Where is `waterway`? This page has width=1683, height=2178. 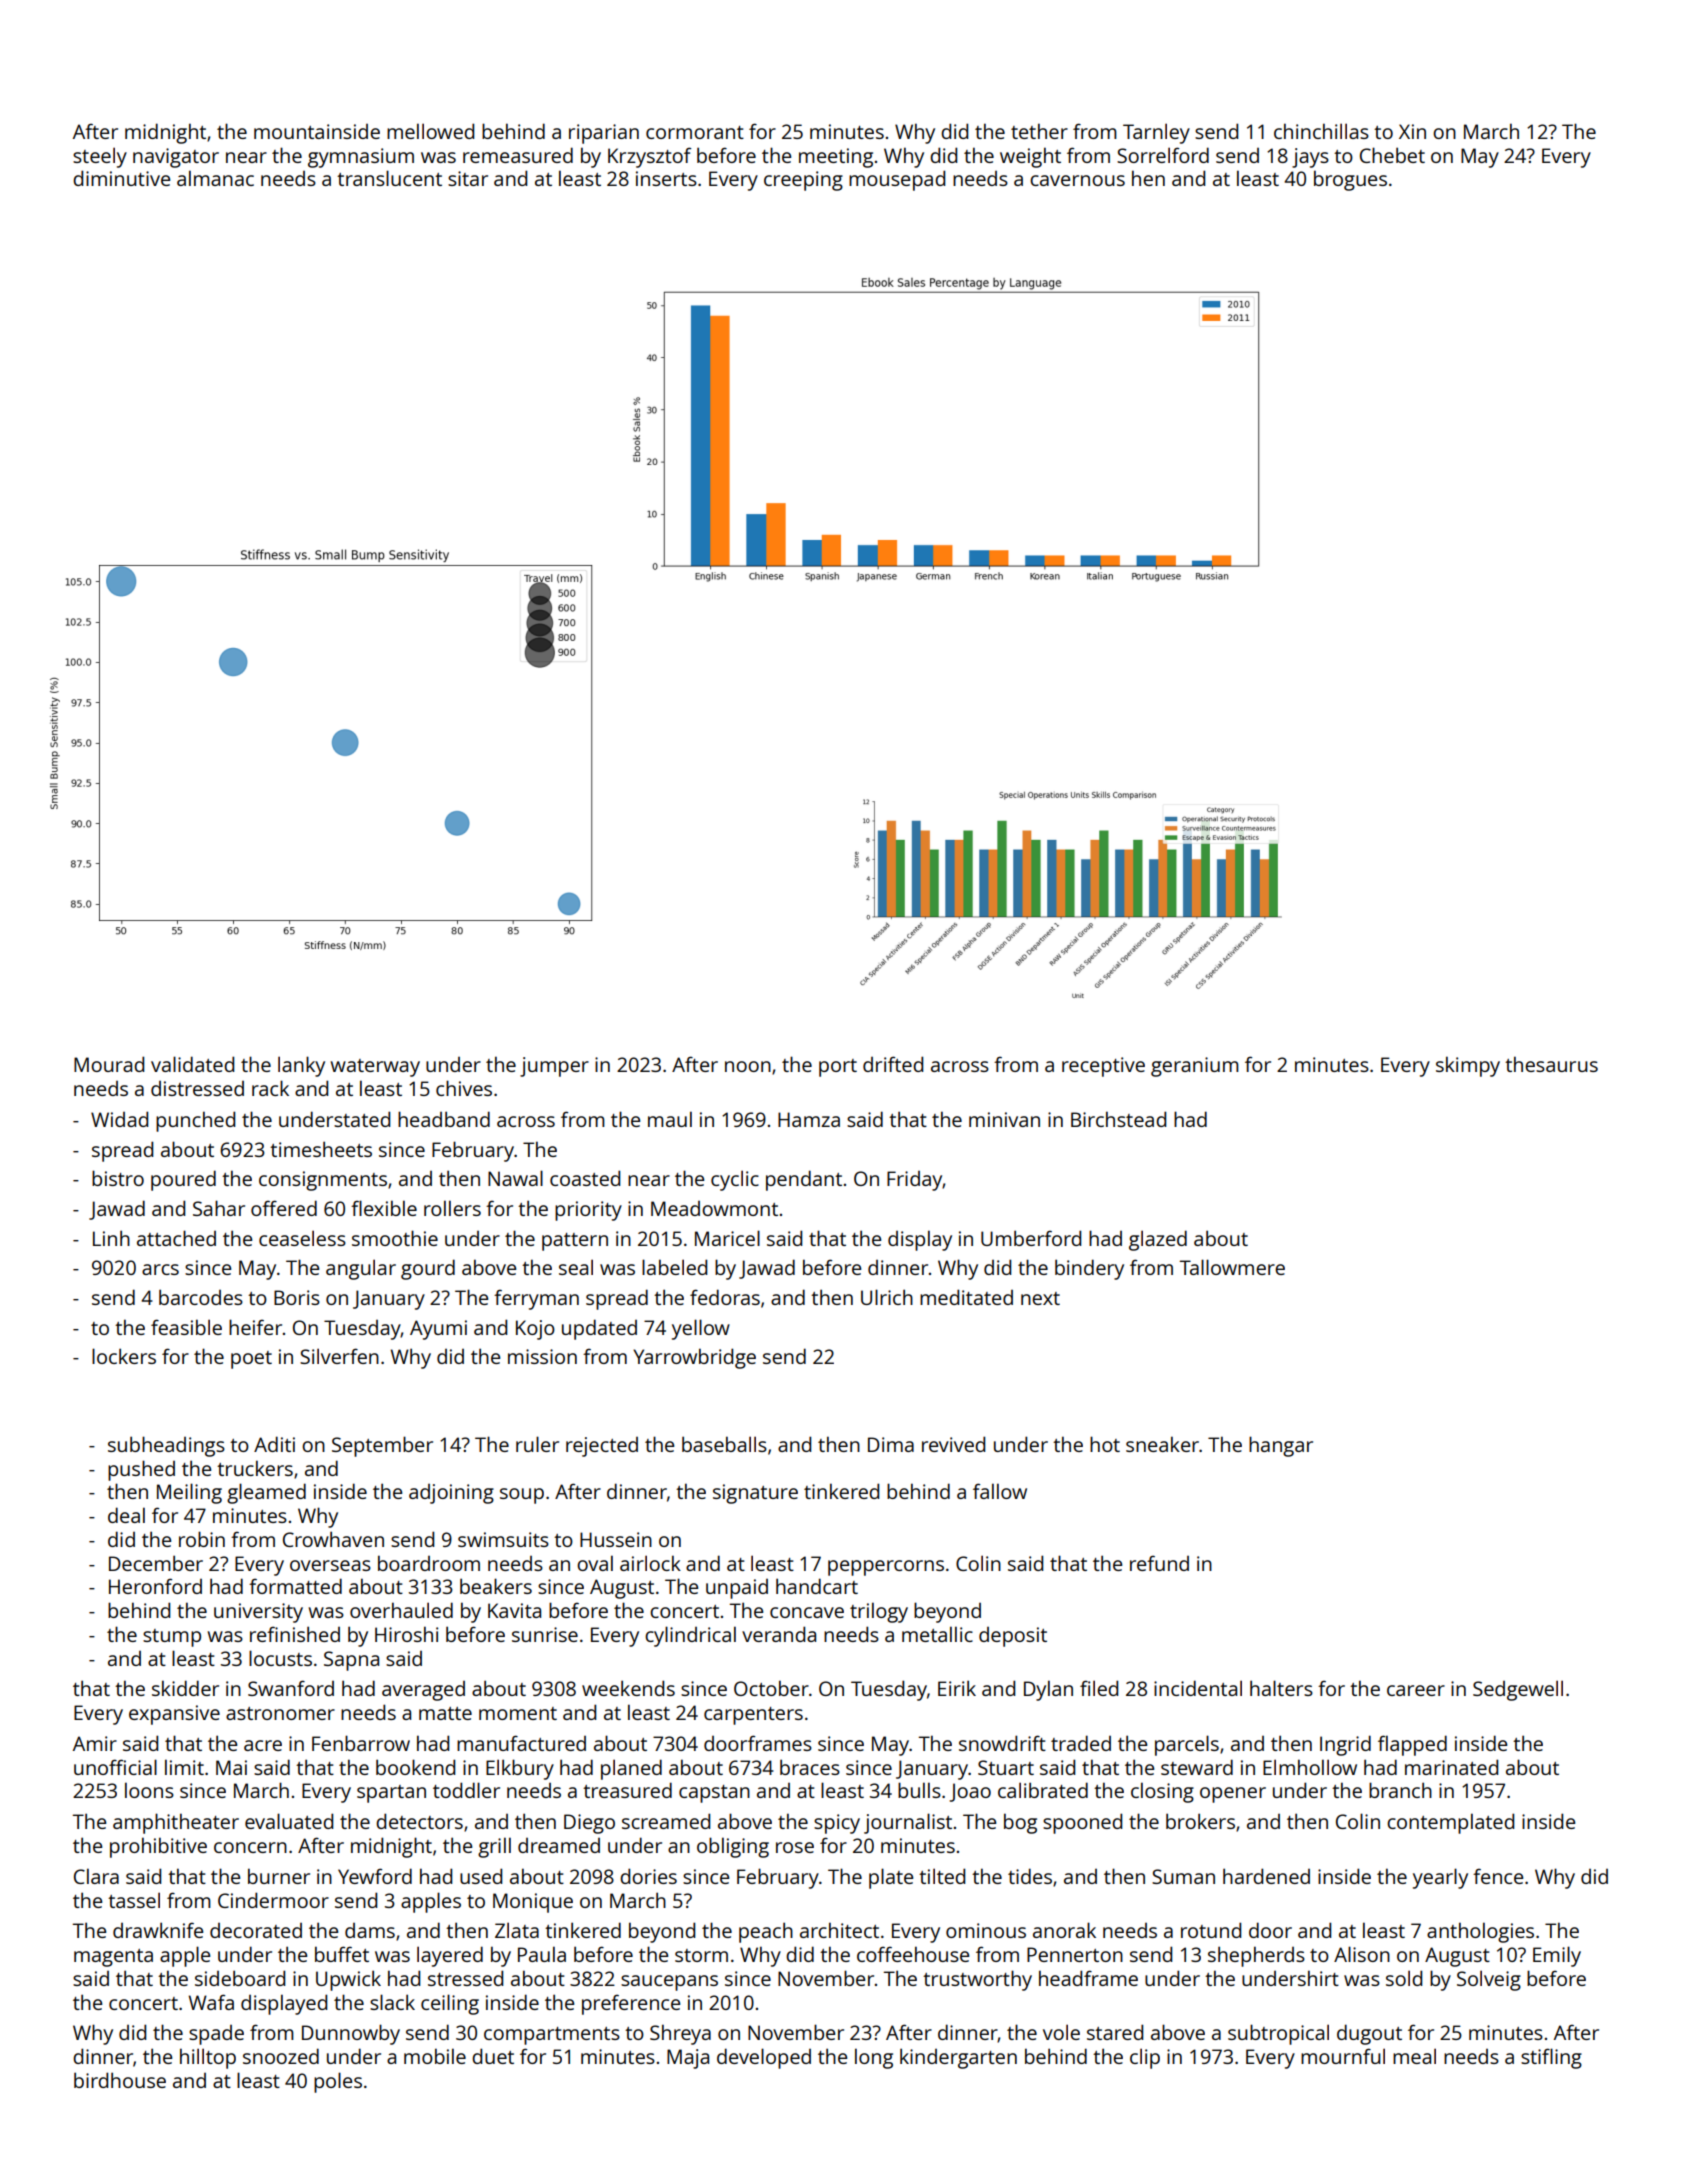 waterway is located at coordinates (375, 1068).
